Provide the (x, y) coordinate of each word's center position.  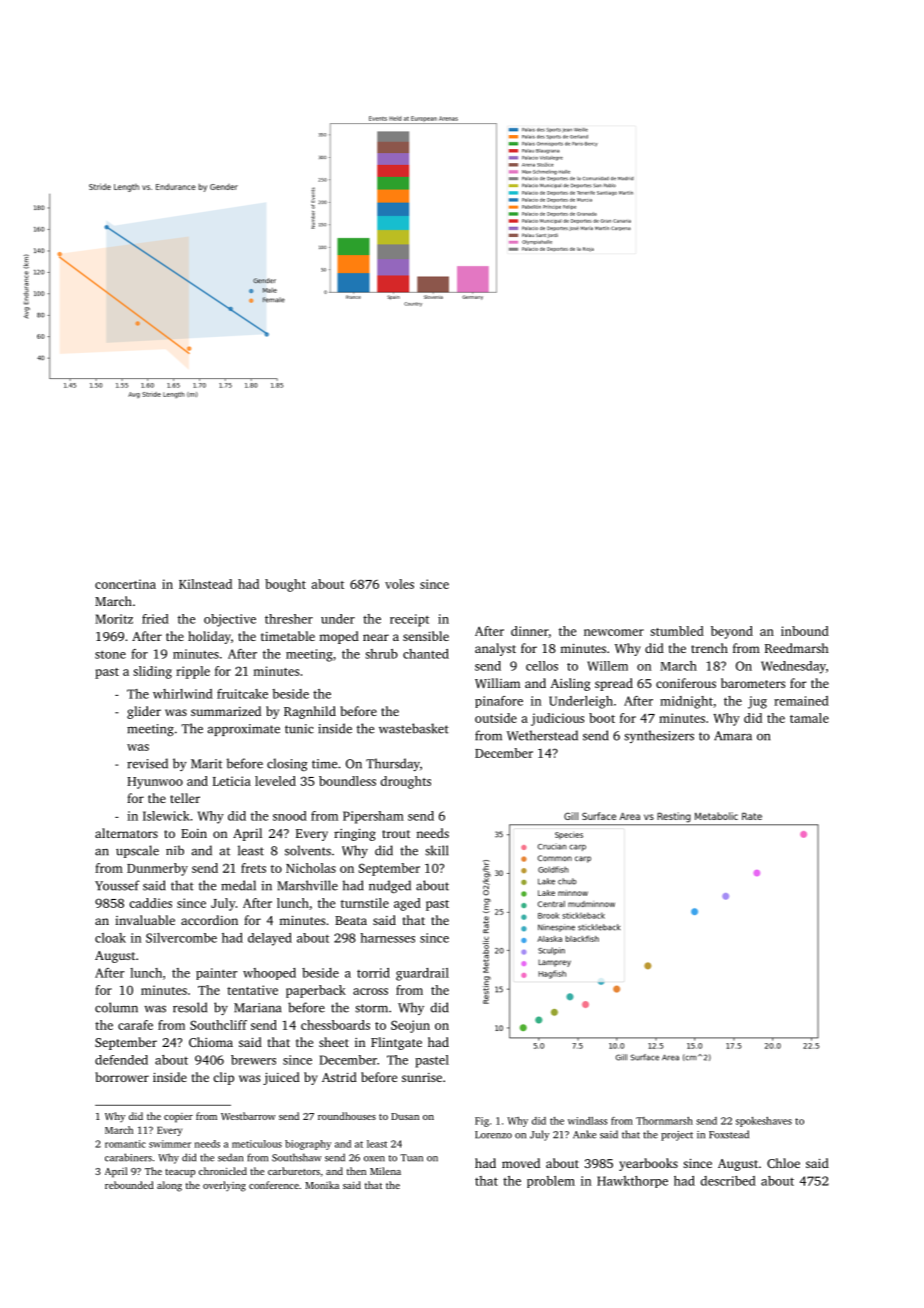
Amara (733, 736)
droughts (405, 782)
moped (339, 637)
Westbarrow (248, 1116)
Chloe (783, 1163)
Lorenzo (493, 1135)
